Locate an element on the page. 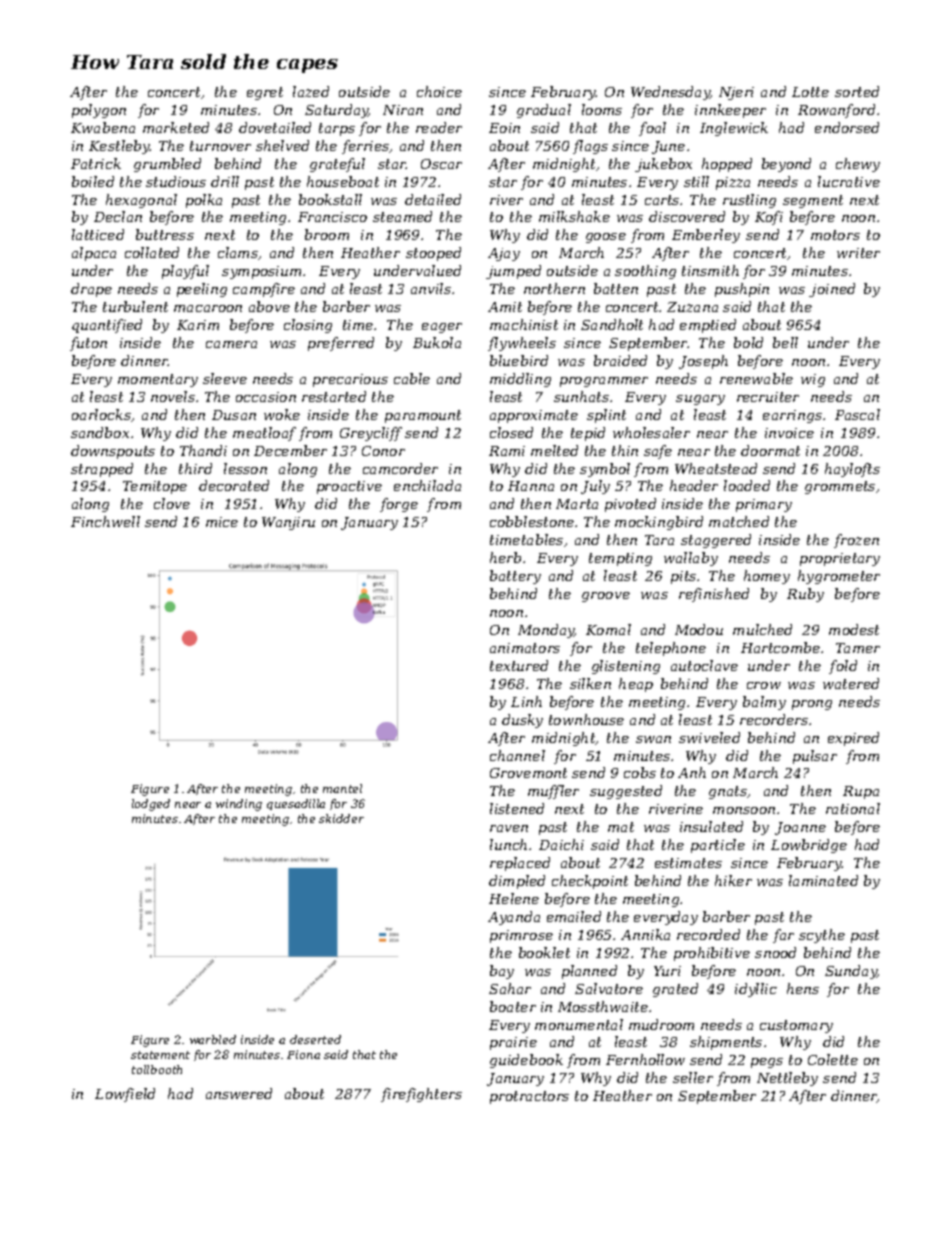  lazed is located at coordinates (311, 91).
